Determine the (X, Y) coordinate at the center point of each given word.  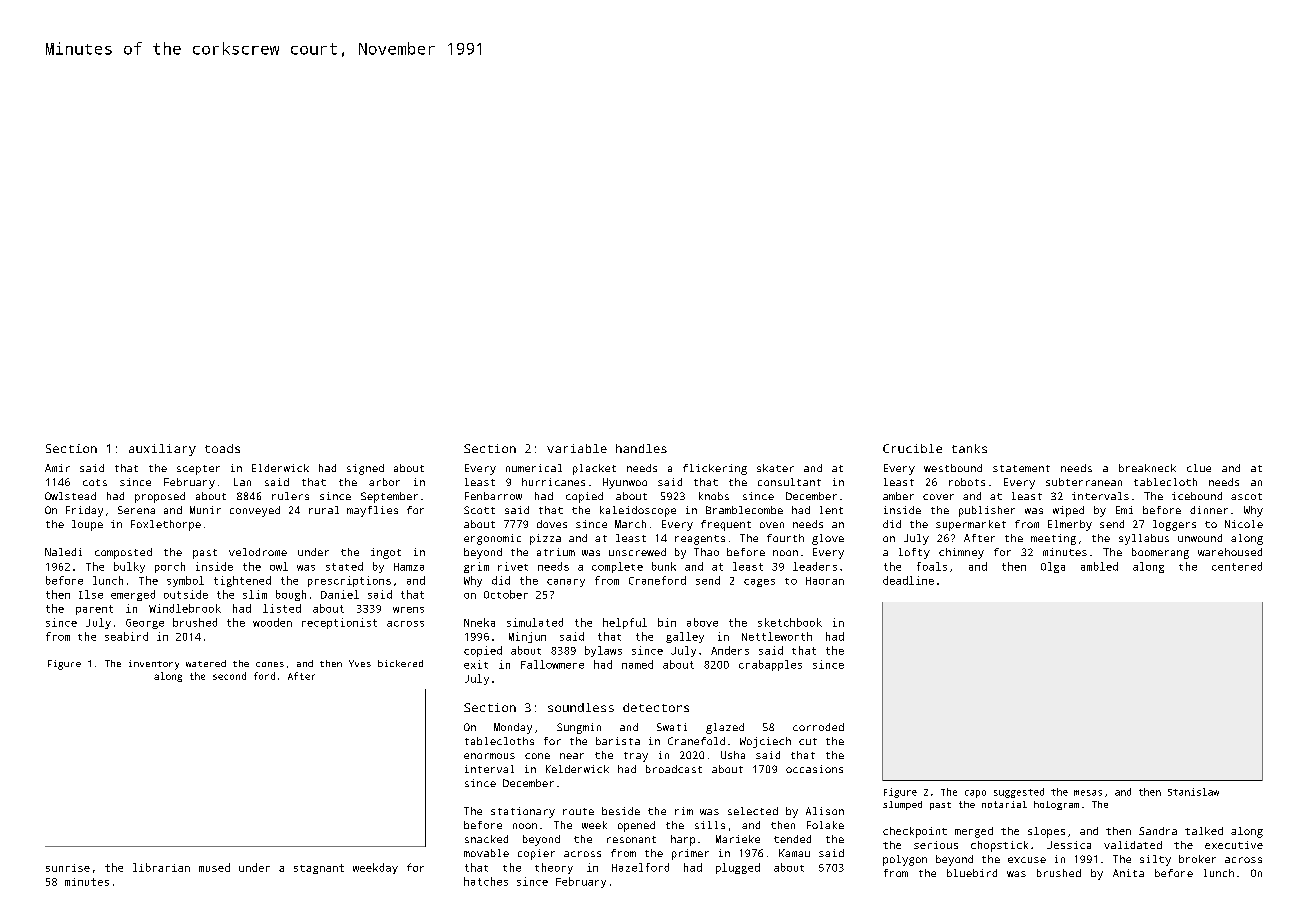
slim (255, 594)
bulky (129, 567)
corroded (818, 727)
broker (1197, 859)
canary (566, 583)
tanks (969, 448)
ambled (1099, 566)
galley (685, 637)
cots (95, 482)
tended (792, 839)
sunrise (68, 868)
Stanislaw (1193, 792)
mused (214, 867)
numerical (534, 468)
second (229, 676)
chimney (961, 553)
